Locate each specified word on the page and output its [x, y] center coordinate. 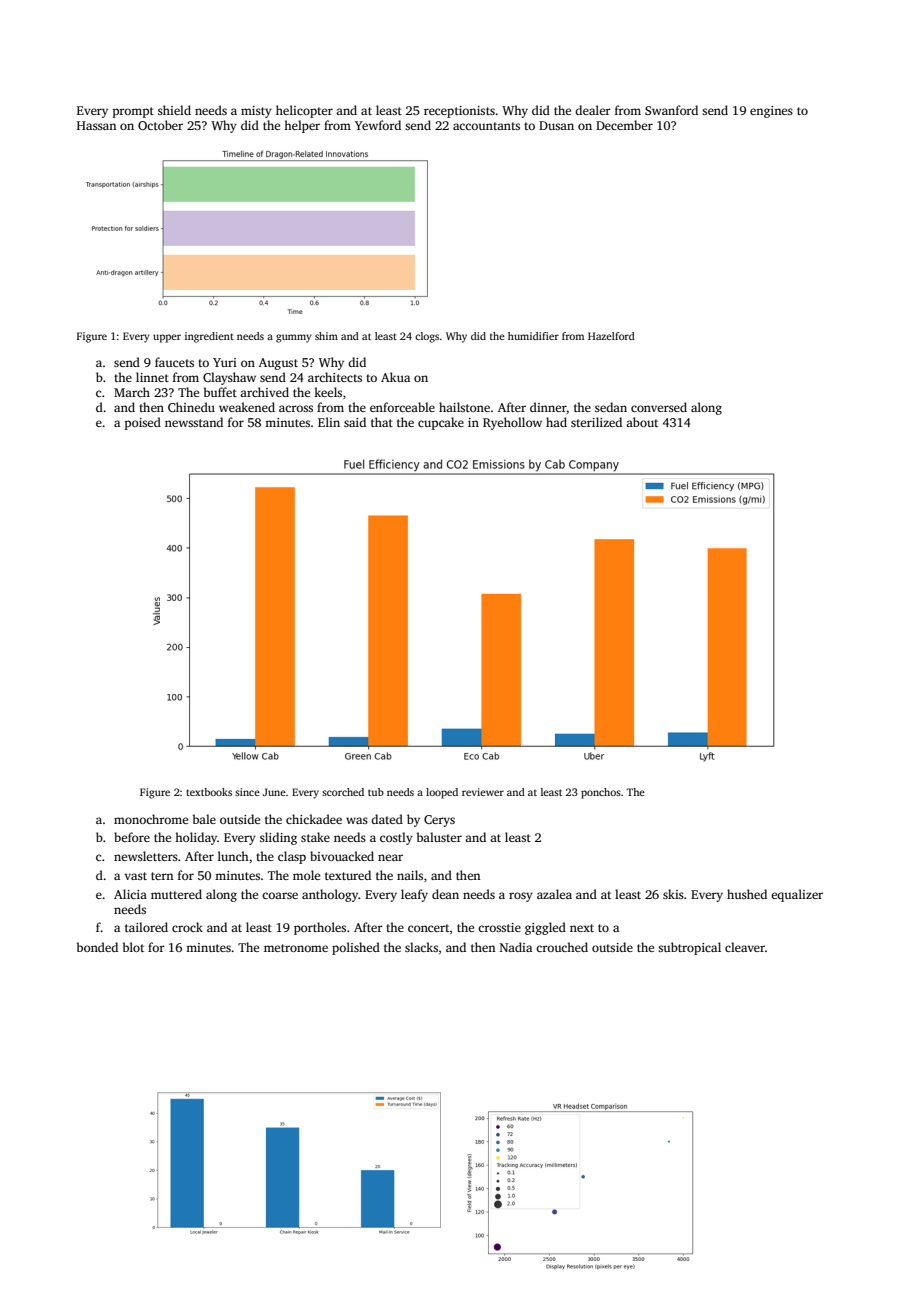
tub [376, 792]
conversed [659, 407]
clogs [427, 337]
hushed [747, 894]
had [556, 422]
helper [302, 126]
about [642, 422]
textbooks [209, 792]
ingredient [209, 337]
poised [143, 423]
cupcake [441, 423]
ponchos [601, 793]
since [247, 792]
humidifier [533, 336]
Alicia [130, 894]
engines [771, 112]
